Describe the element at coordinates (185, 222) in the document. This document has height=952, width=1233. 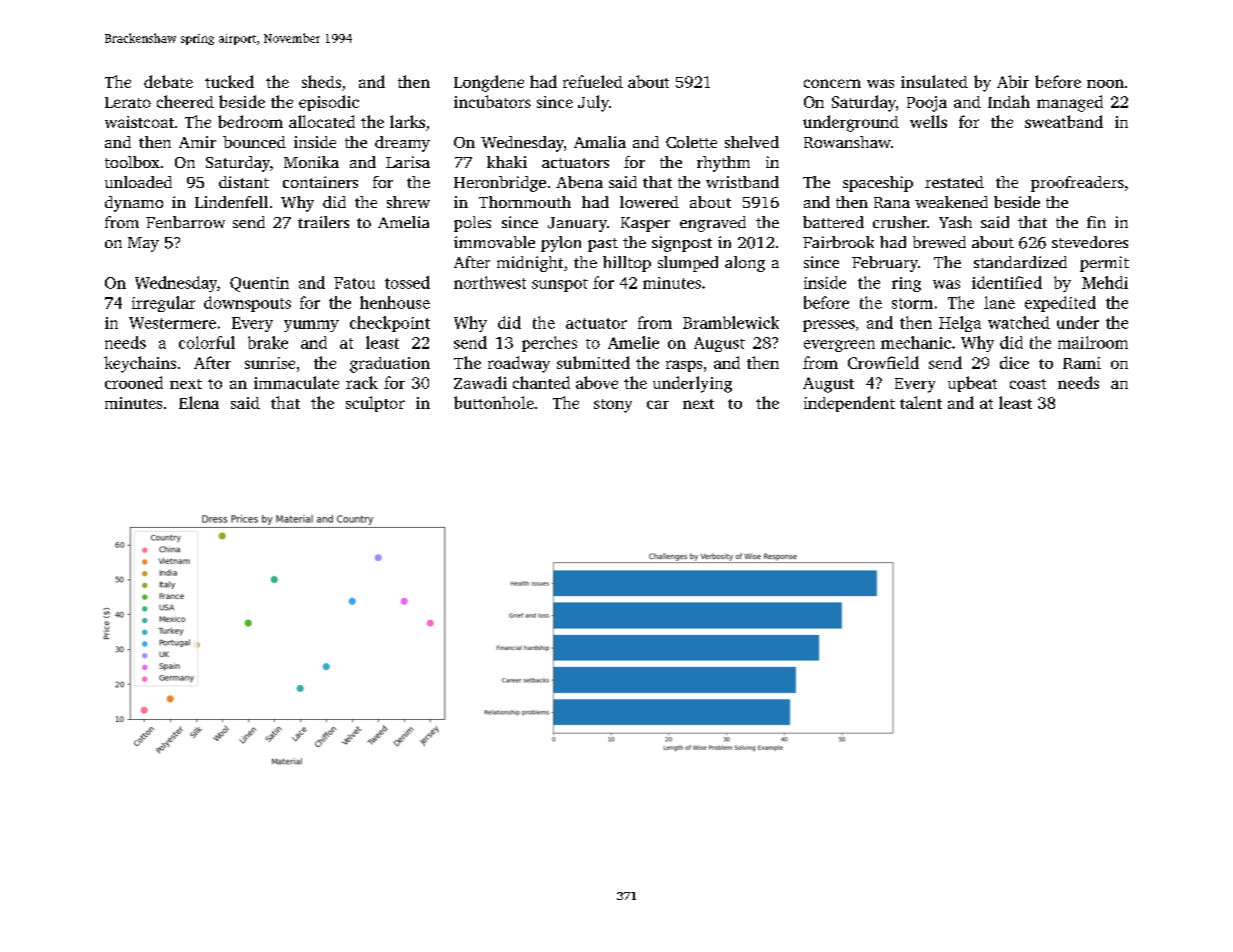
I see `Fenbarrow` at that location.
